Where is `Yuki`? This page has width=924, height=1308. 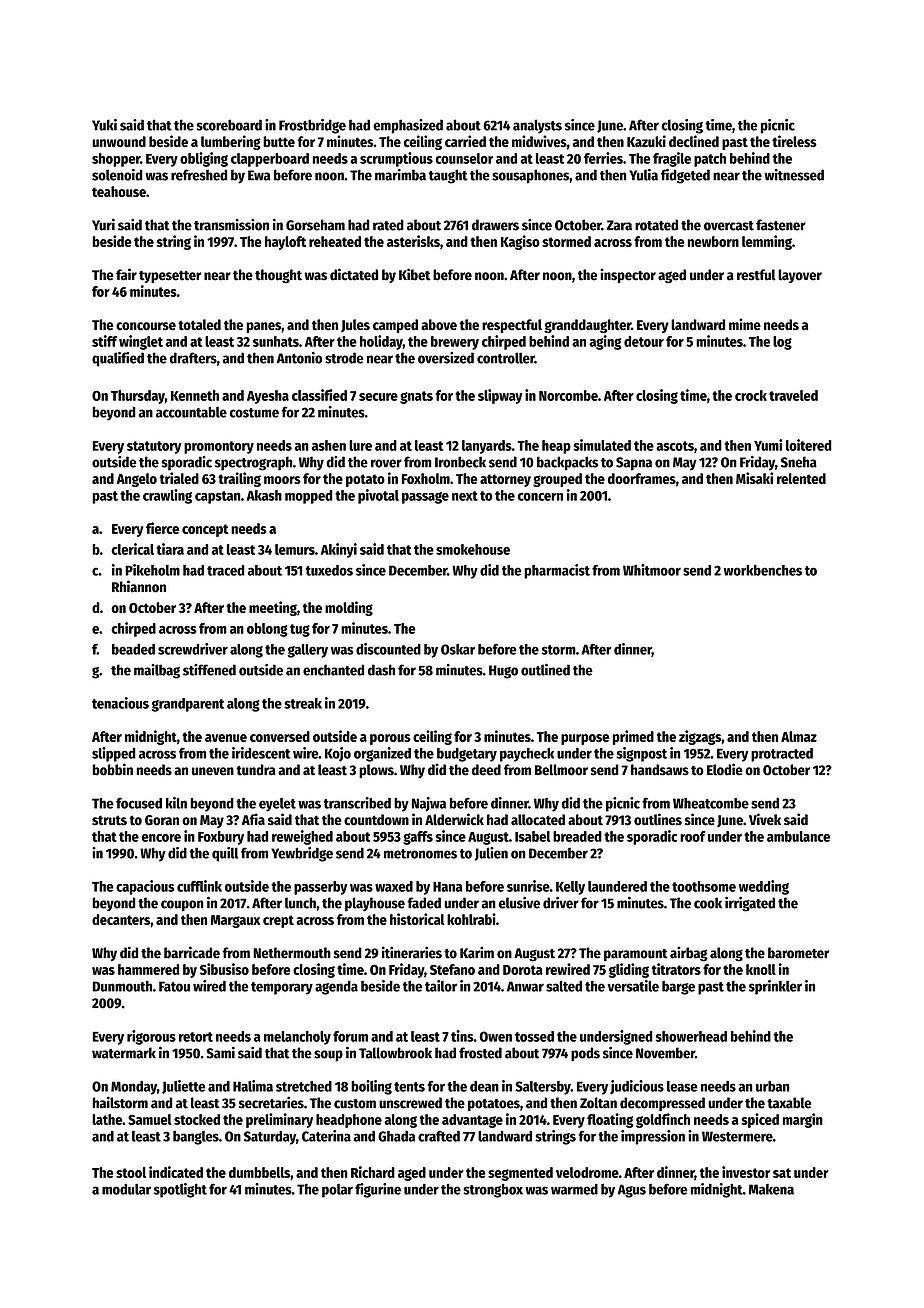
Yuki is located at coordinates (104, 125).
